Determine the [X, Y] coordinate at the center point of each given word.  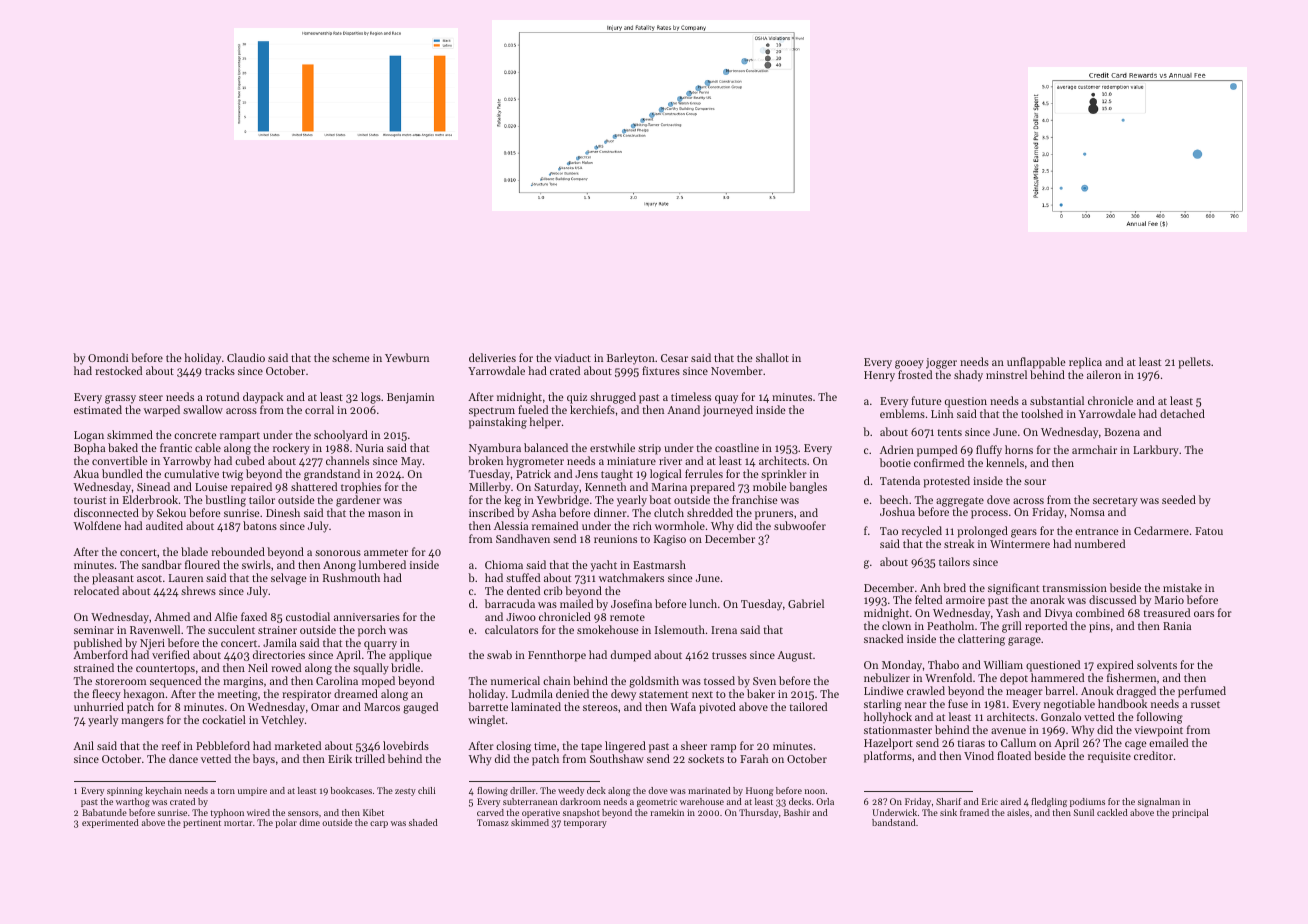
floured [202, 564]
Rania [1177, 626]
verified [171, 654]
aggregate [960, 502]
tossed [719, 680]
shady [968, 376]
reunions [615, 539]
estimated [98, 409]
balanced [546, 447]
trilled [370, 758]
